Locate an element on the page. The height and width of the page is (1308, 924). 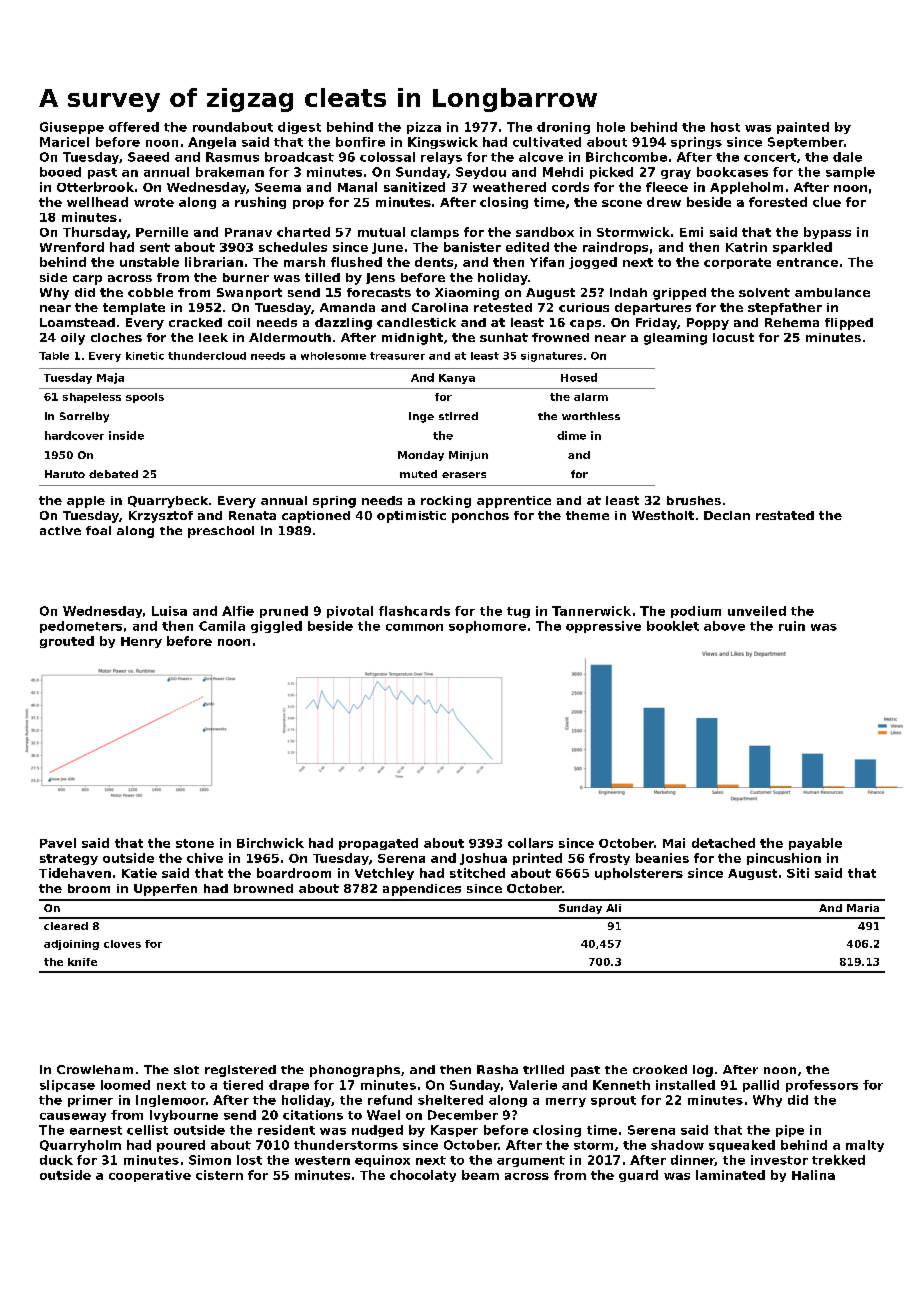
tiered is located at coordinates (243, 1085).
